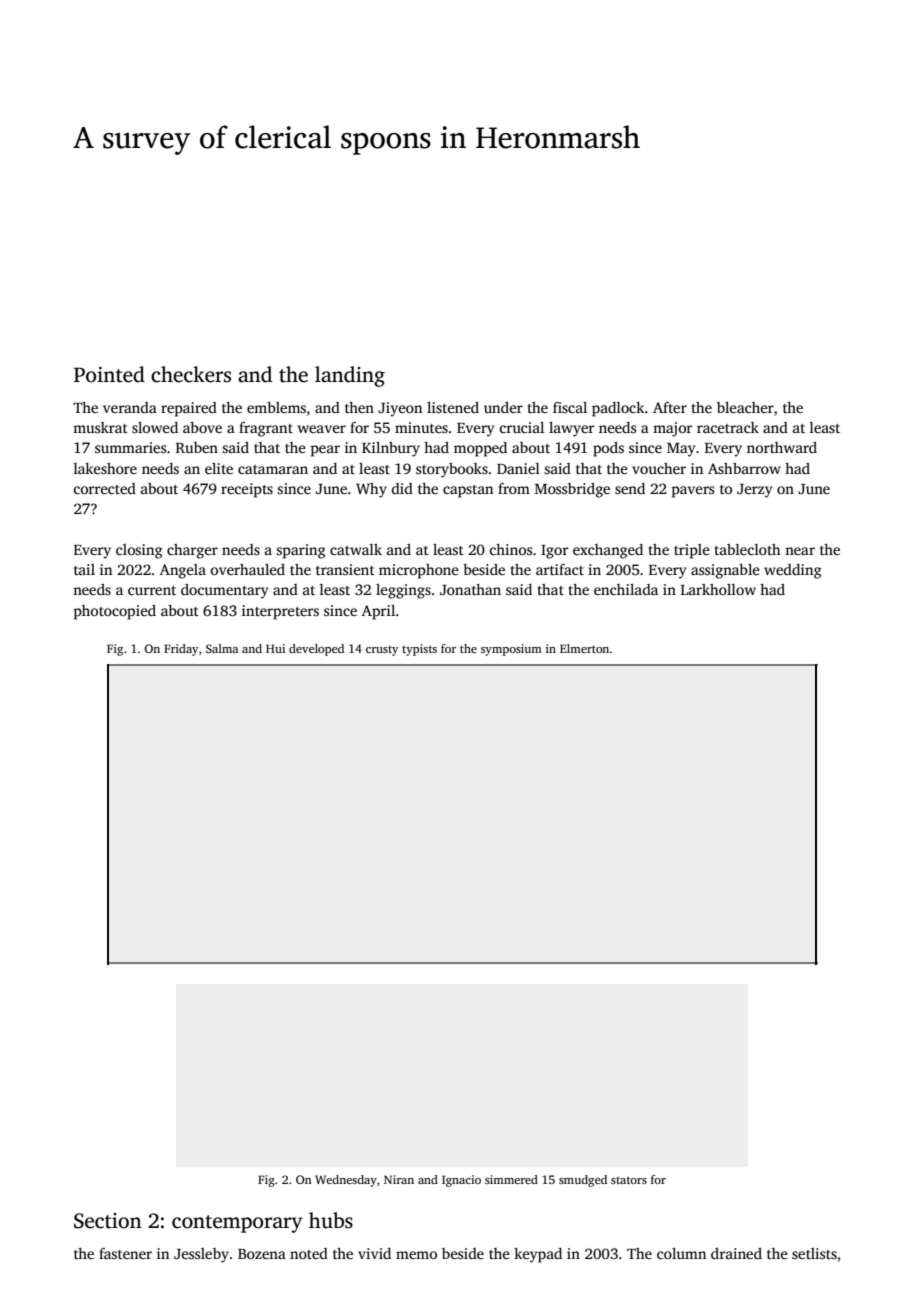 This page has width=924, height=1308. What do you see at coordinates (725, 571) in the page?
I see `assignable` at bounding box center [725, 571].
